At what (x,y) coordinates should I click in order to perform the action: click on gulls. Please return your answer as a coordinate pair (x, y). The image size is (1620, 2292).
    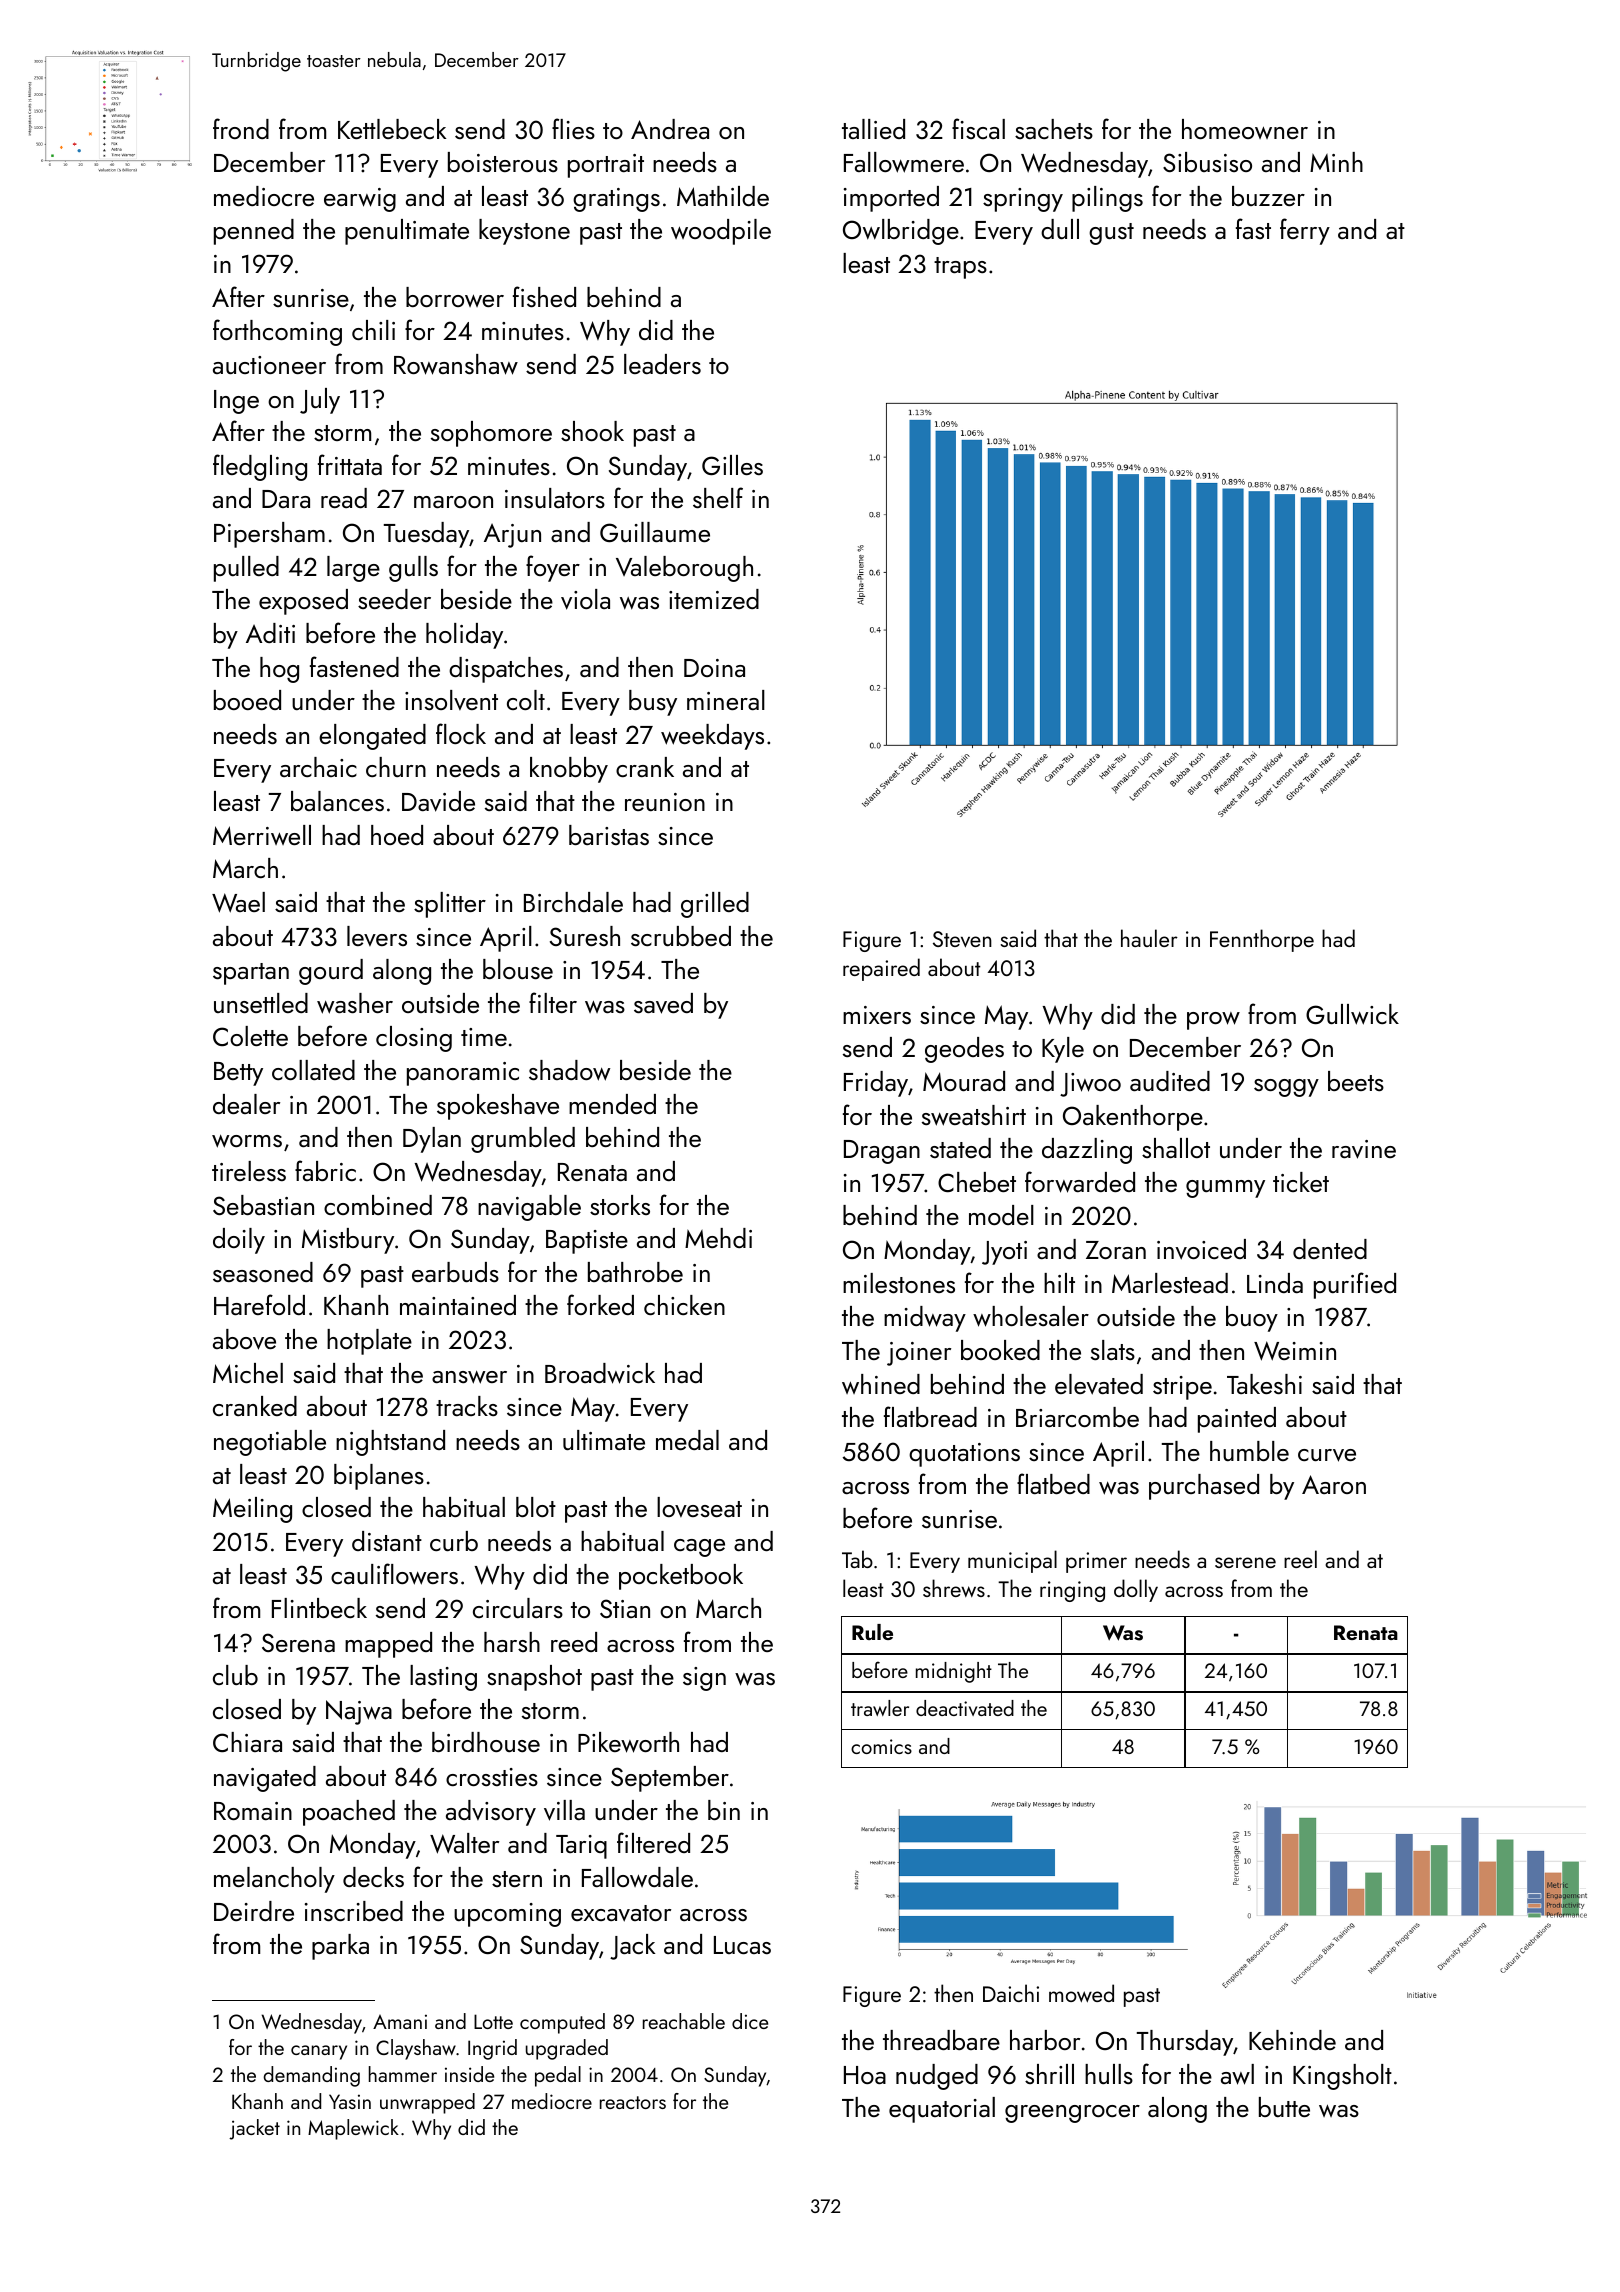
    Looking at the image, I should click on (413, 569).
